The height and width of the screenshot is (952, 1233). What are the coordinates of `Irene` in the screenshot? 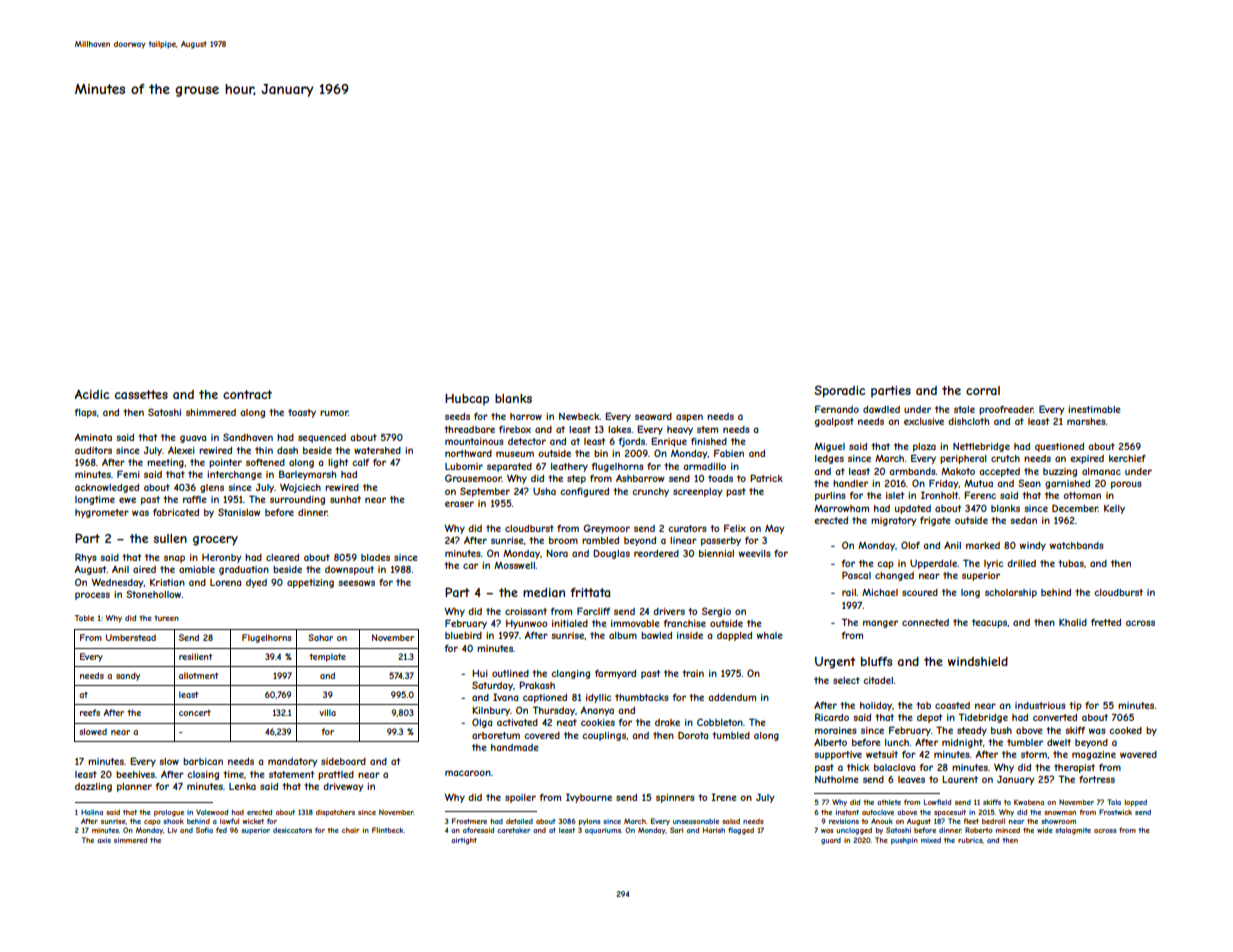 It's located at (723, 797).
